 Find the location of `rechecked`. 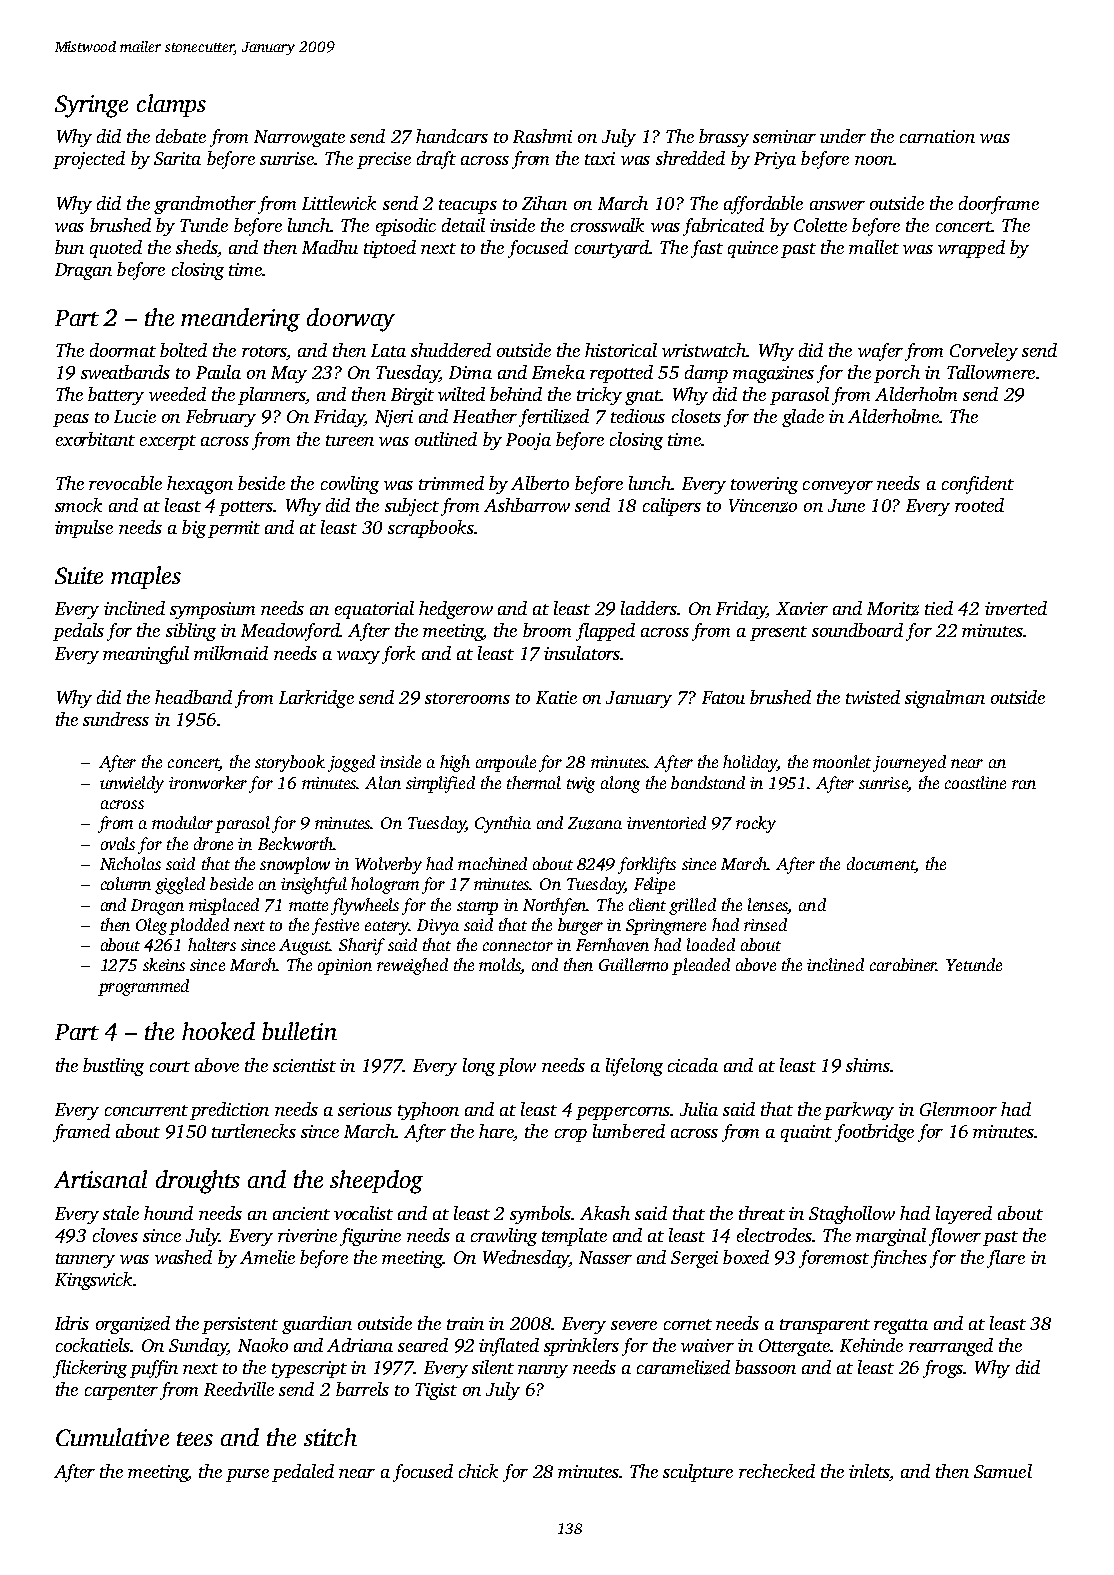

rechecked is located at coordinates (777, 1471).
